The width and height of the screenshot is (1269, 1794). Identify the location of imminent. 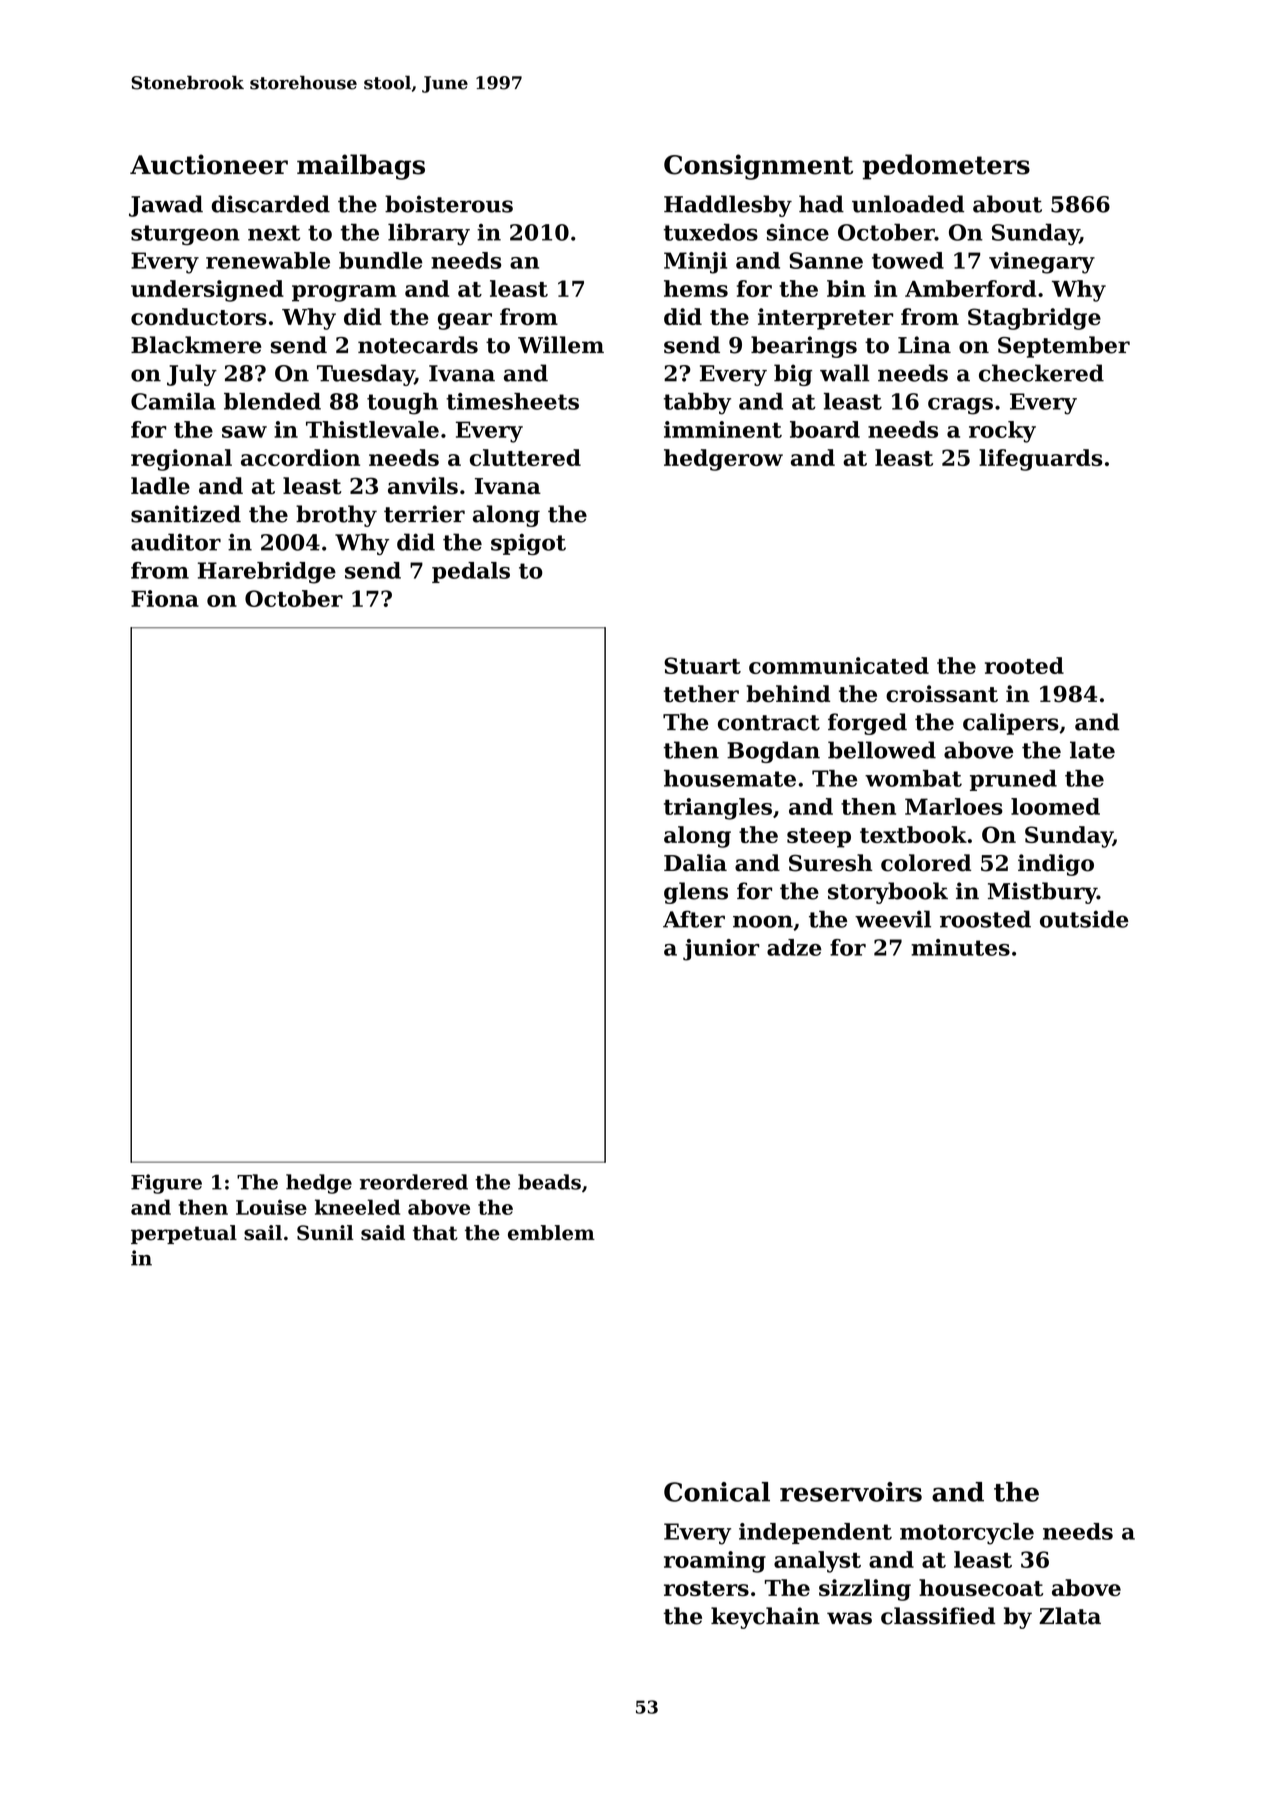
(723, 429).
